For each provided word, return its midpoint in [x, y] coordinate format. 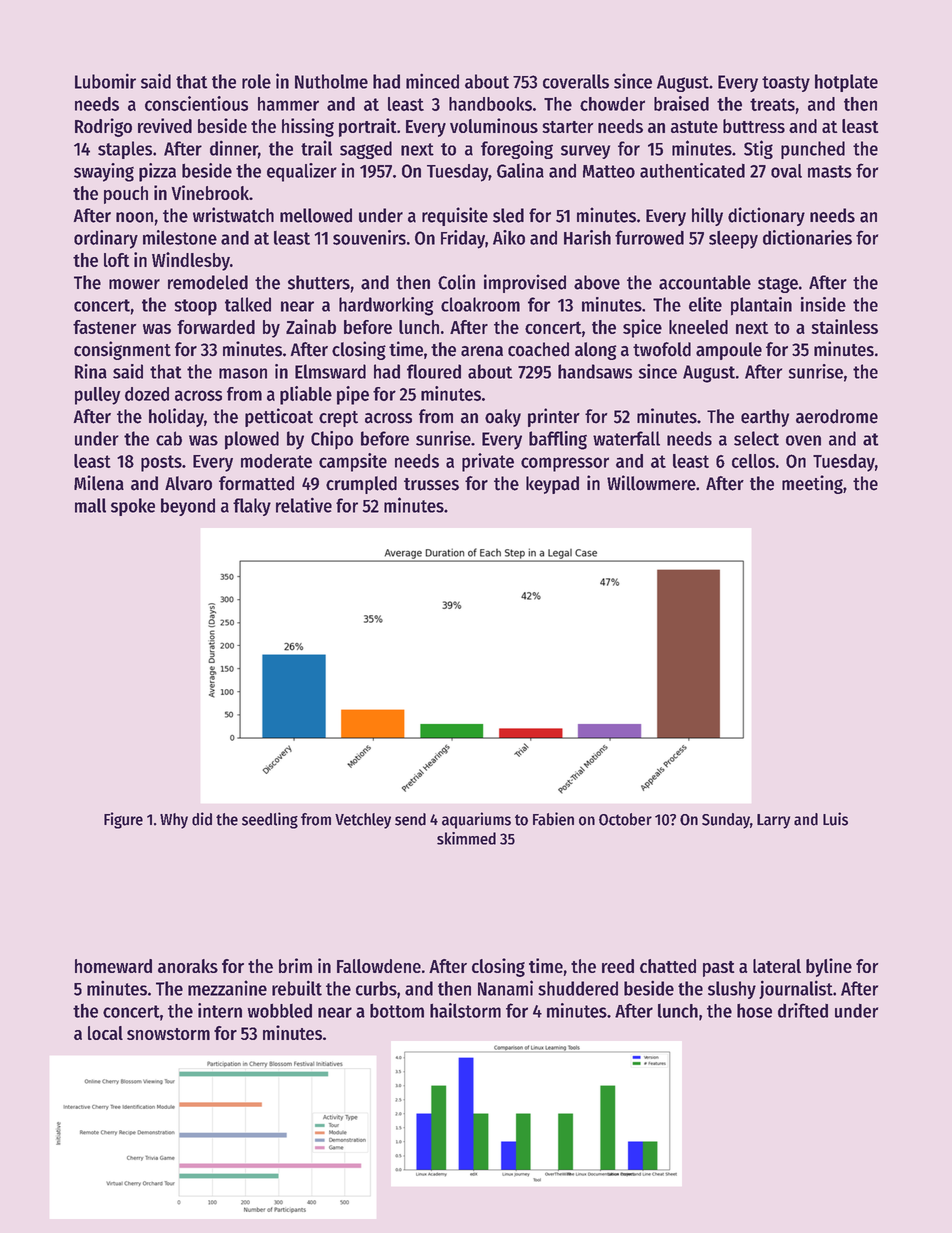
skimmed [466, 838]
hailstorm [465, 1010]
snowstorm [168, 1034]
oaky [503, 418]
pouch [126, 195]
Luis [835, 819]
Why [174, 821]
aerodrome [837, 416]
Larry [773, 821]
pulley [97, 396]
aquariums [476, 820]
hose [754, 1011]
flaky [252, 507]
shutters [319, 282]
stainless [845, 326]
